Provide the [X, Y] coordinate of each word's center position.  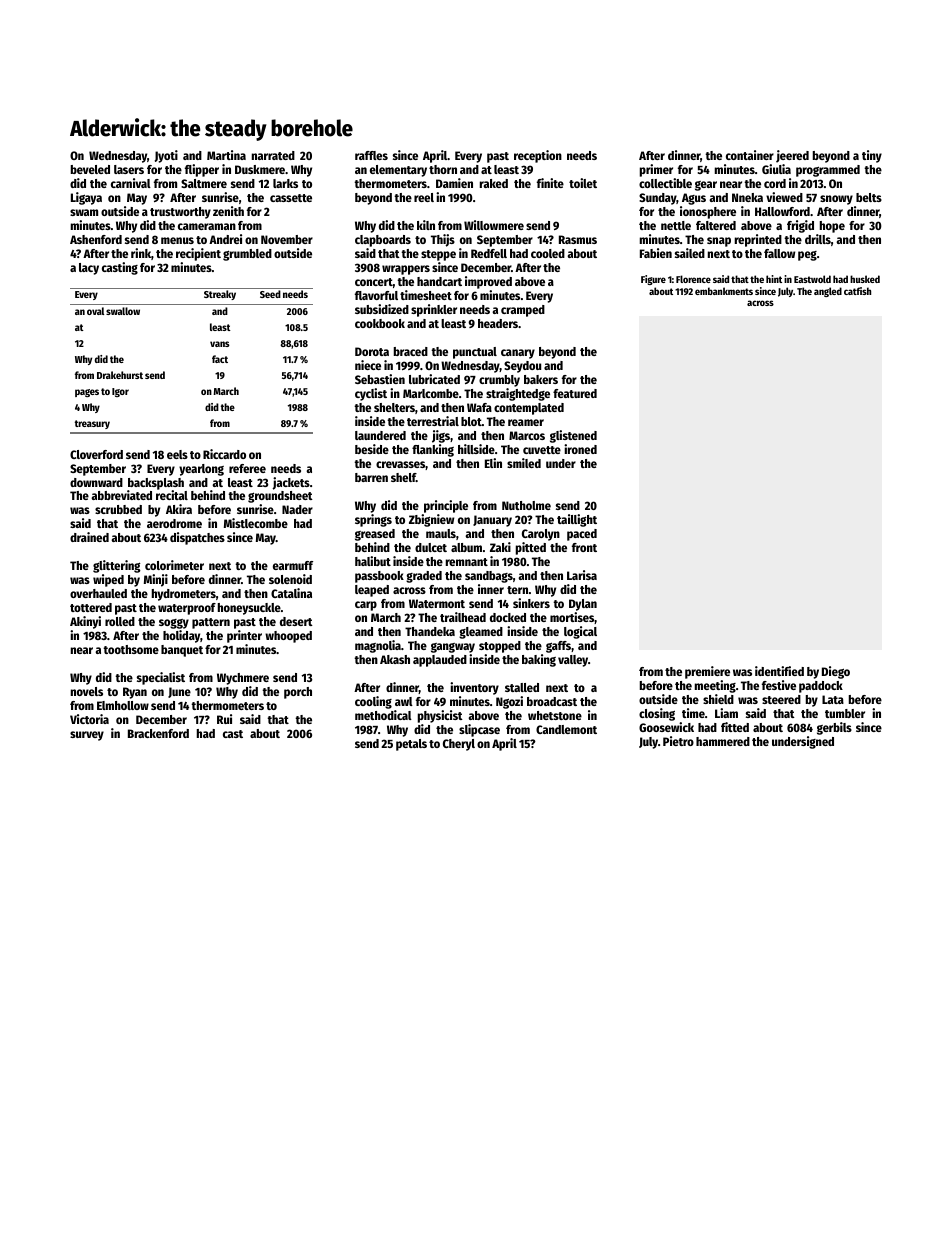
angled [828, 292]
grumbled [247, 255]
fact [220, 359]
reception [538, 156]
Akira [179, 509]
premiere [707, 672]
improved [488, 282]
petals [411, 745]
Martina [226, 155]
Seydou [522, 367]
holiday [181, 636]
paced [582, 535]
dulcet [431, 547]
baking [539, 660]
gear [706, 186]
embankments [724, 291]
